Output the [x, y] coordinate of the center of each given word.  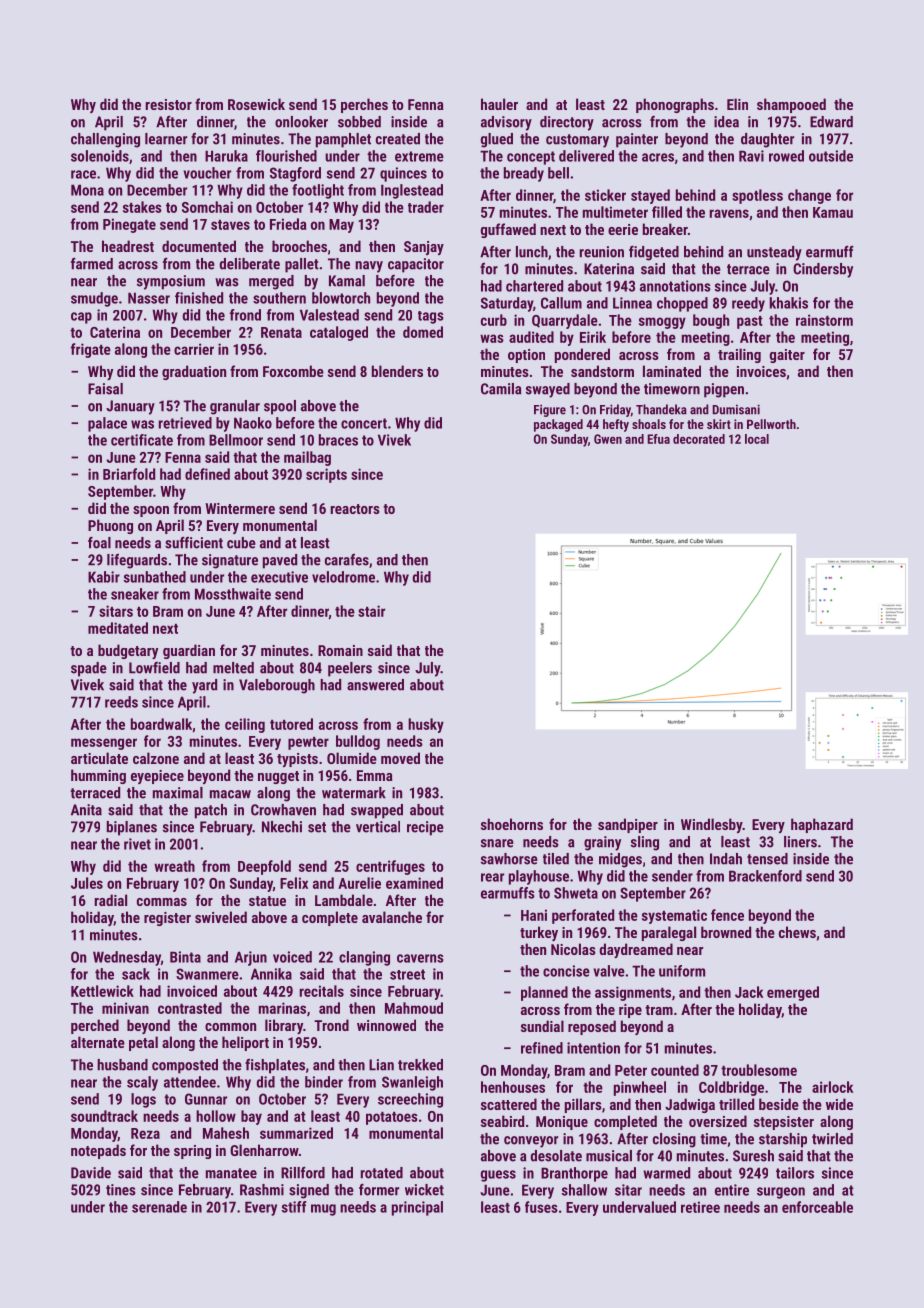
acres [658, 157]
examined [414, 883]
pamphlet [343, 140]
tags [431, 317]
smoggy [662, 323]
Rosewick [256, 104]
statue [267, 901]
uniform [682, 971]
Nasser [149, 298]
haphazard [822, 825]
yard [204, 686]
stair [371, 611]
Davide [91, 1173]
